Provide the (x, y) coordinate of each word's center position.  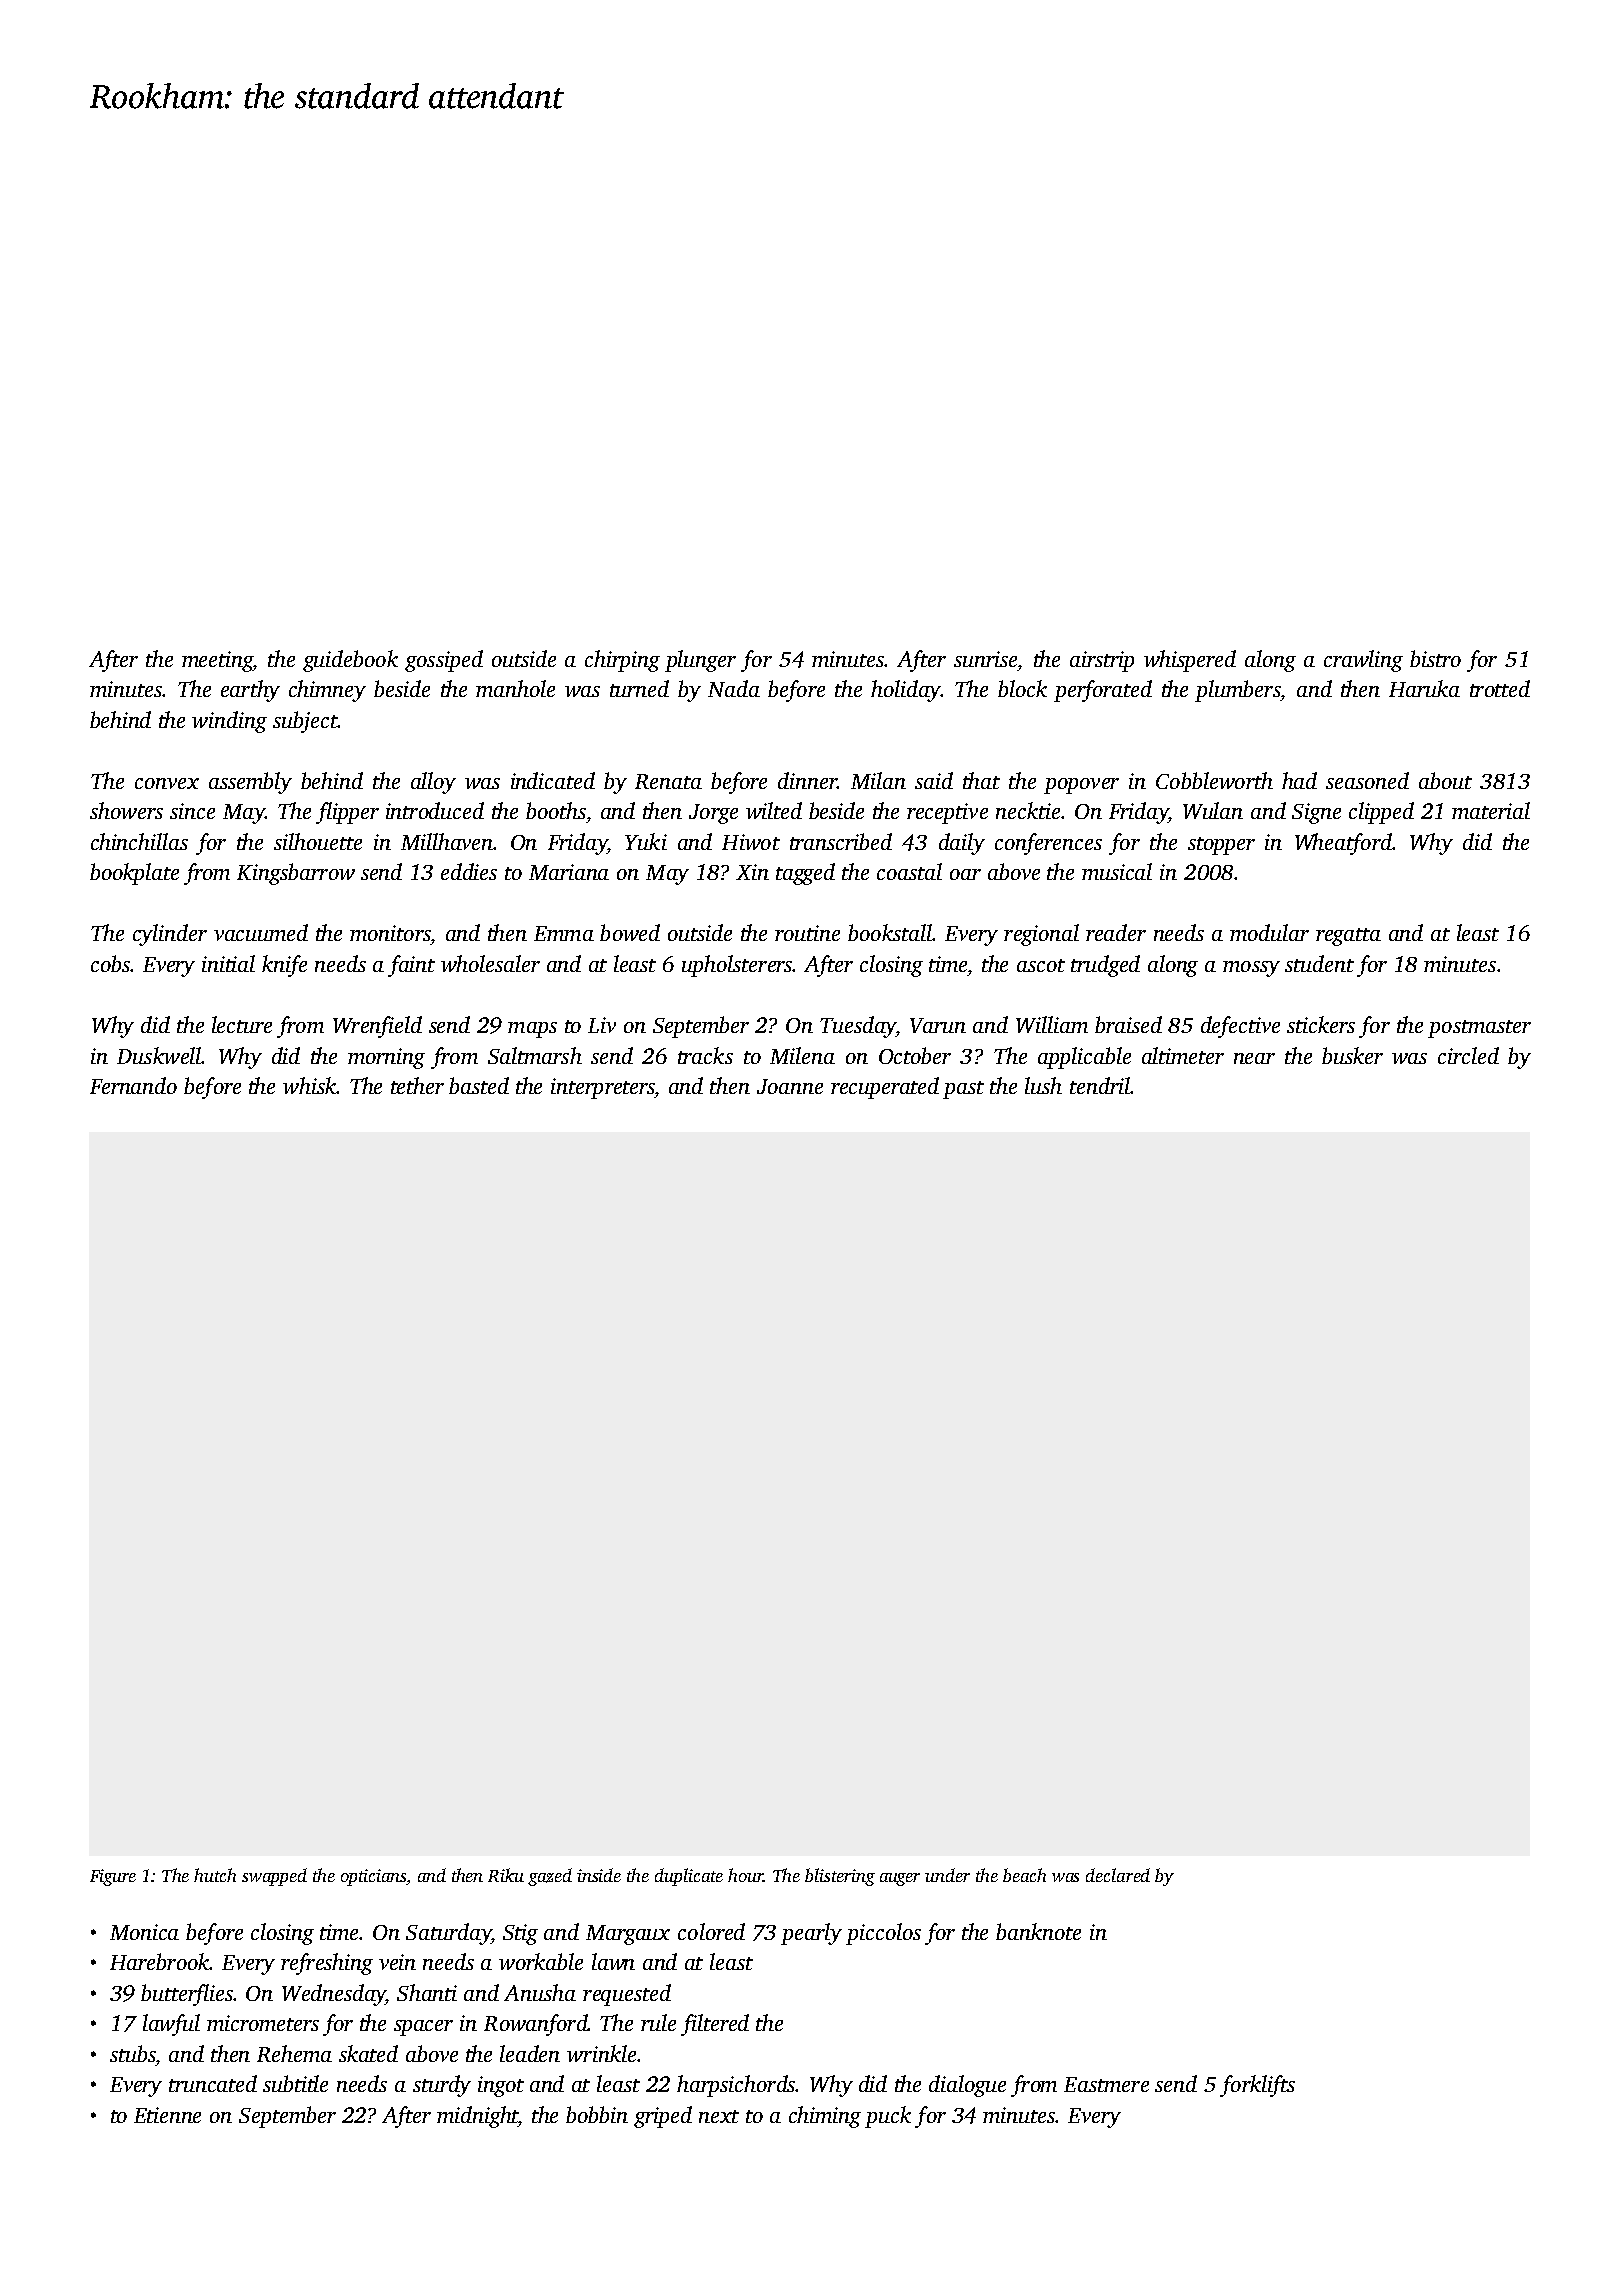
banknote (1038, 1931)
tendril (1100, 1085)
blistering (840, 1877)
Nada (734, 688)
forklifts (1257, 2086)
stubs (133, 2053)
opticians (374, 1877)
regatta (1348, 937)
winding (229, 722)
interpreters (603, 1088)
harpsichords (736, 2086)
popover (1081, 786)
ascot (1041, 965)
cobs (110, 963)
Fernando (133, 1085)
